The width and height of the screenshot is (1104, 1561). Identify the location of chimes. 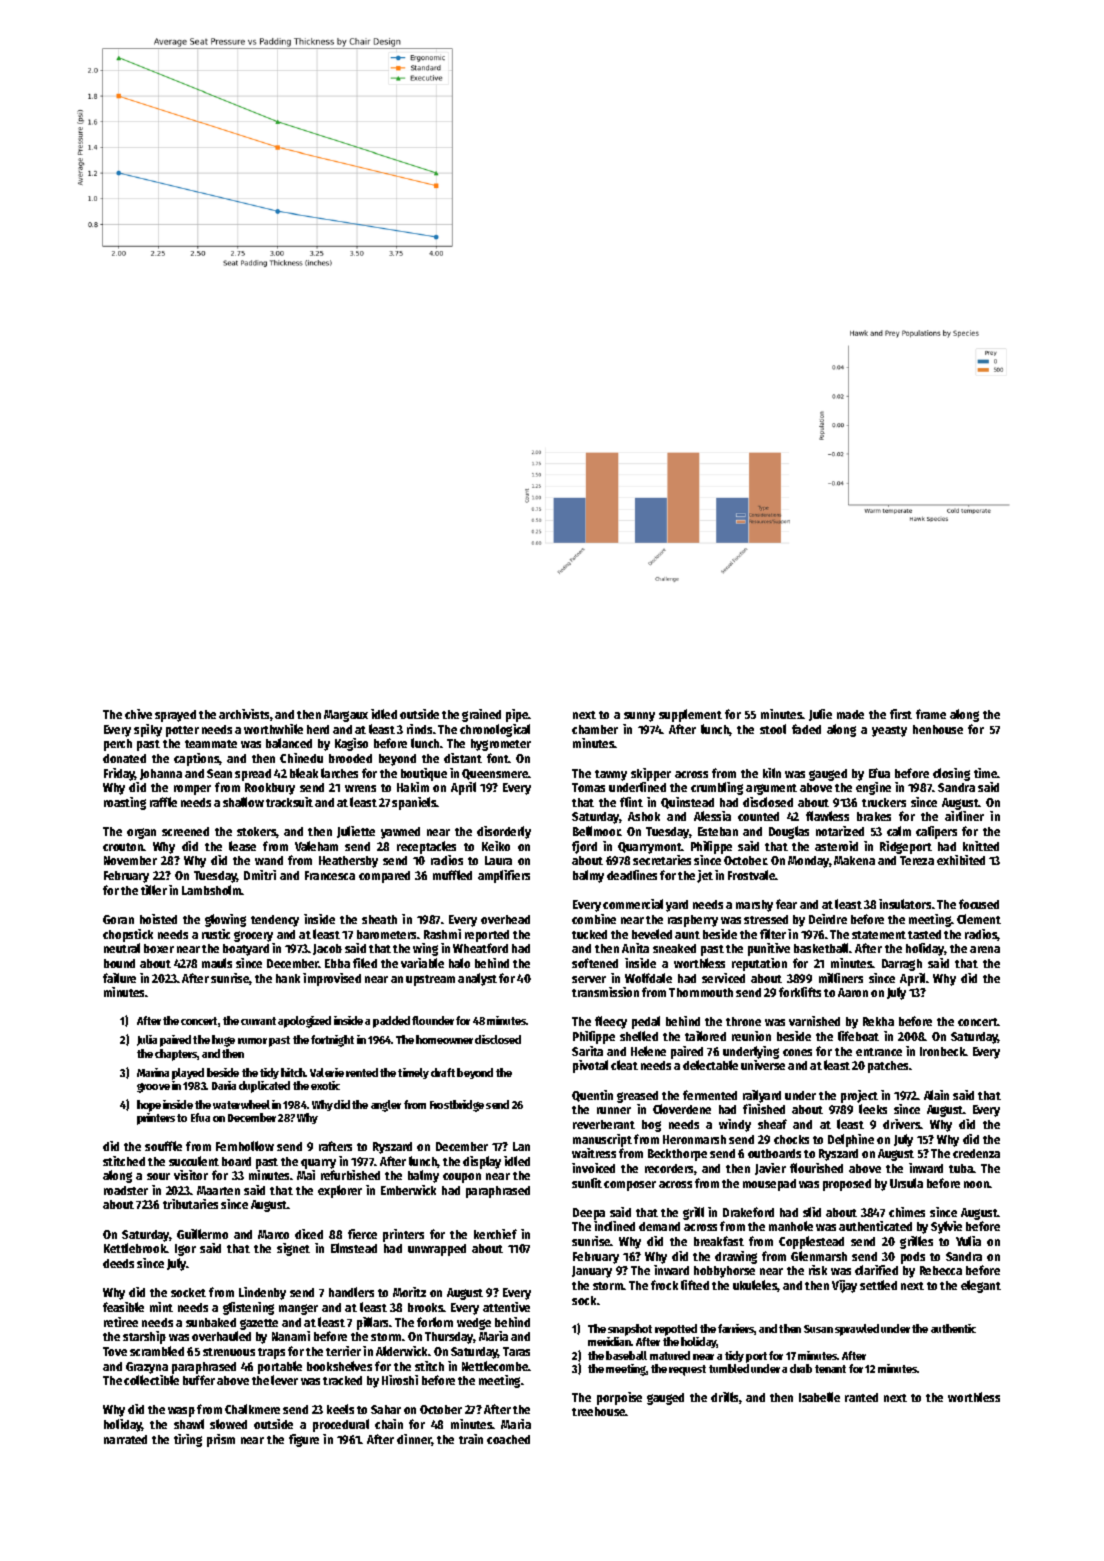
(907, 1212).
